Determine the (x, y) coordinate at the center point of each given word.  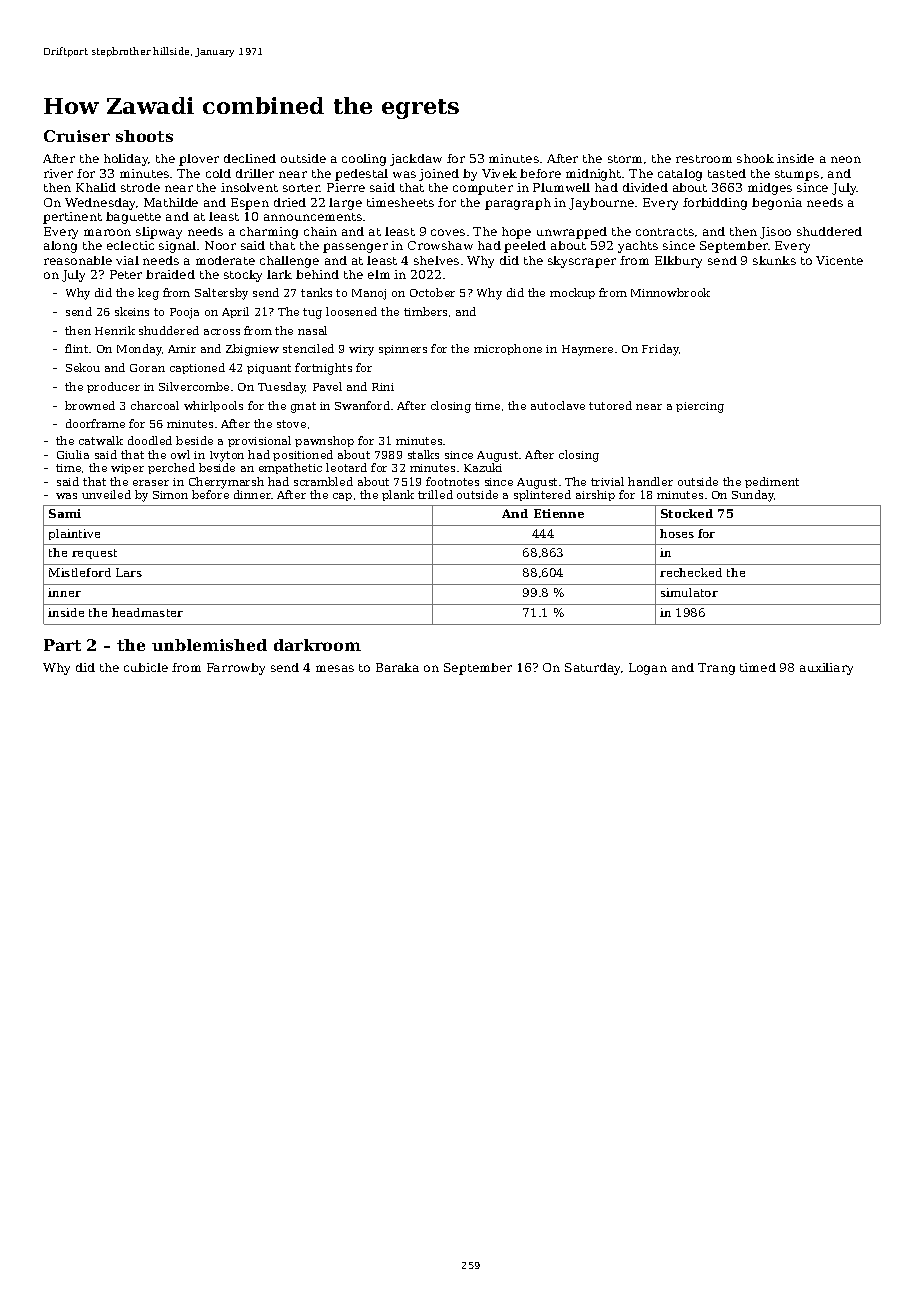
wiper (127, 469)
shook (755, 158)
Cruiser (77, 136)
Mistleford (80, 572)
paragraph (518, 204)
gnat (303, 407)
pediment (772, 482)
